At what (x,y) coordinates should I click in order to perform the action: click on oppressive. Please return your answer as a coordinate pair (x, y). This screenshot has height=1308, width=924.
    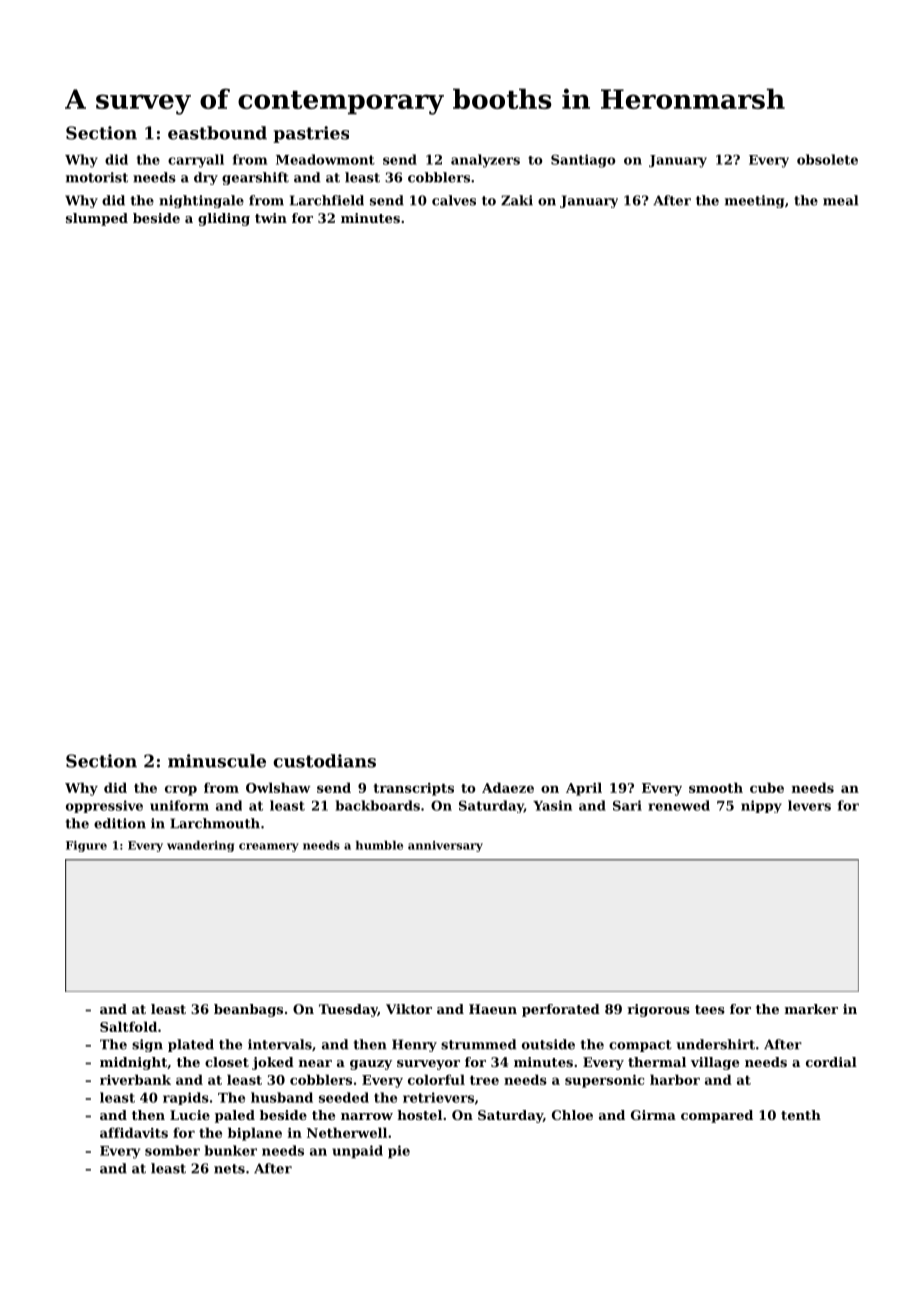
    Looking at the image, I should click on (104, 806).
